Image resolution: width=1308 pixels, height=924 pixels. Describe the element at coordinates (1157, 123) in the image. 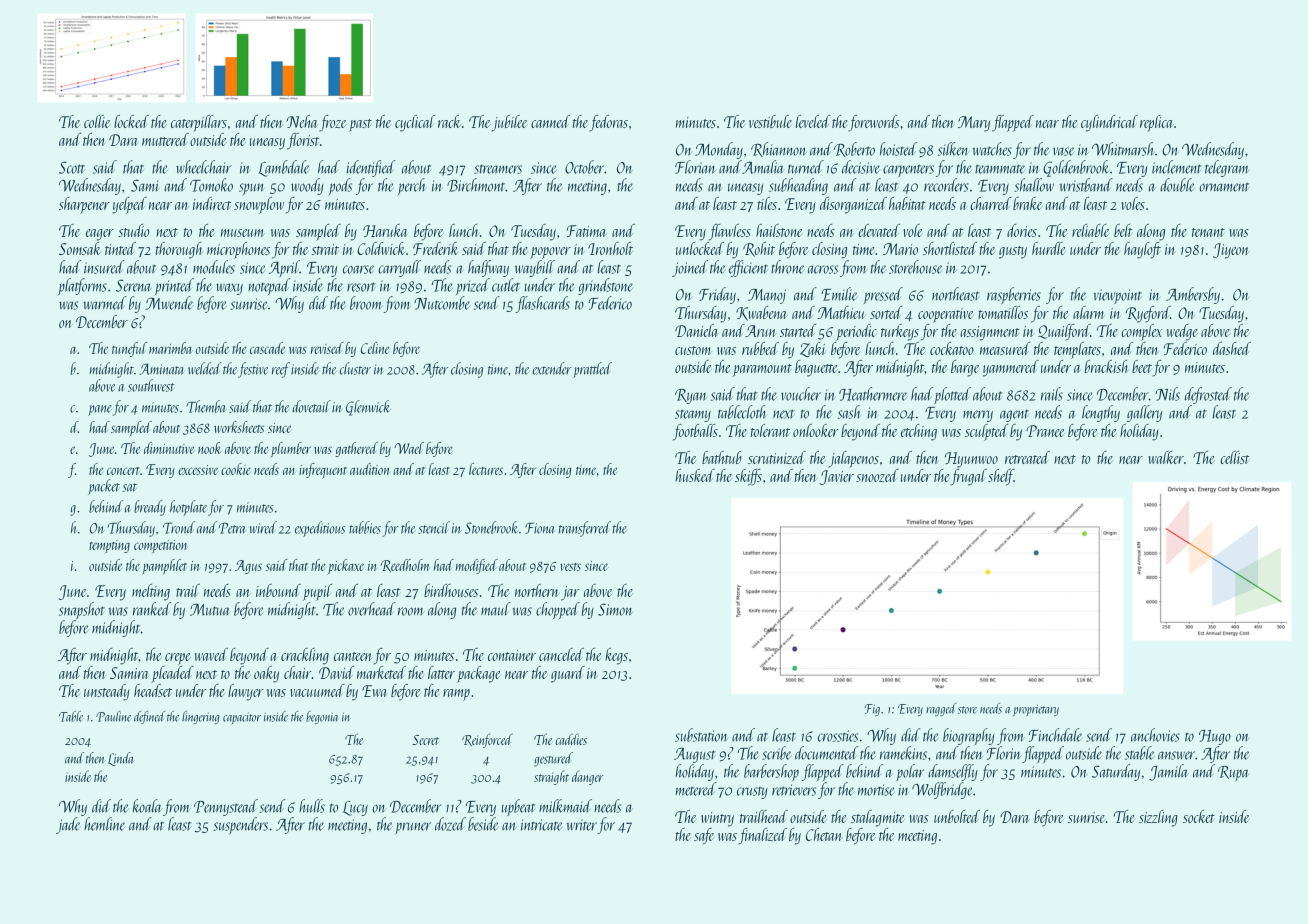

I see `replica` at that location.
